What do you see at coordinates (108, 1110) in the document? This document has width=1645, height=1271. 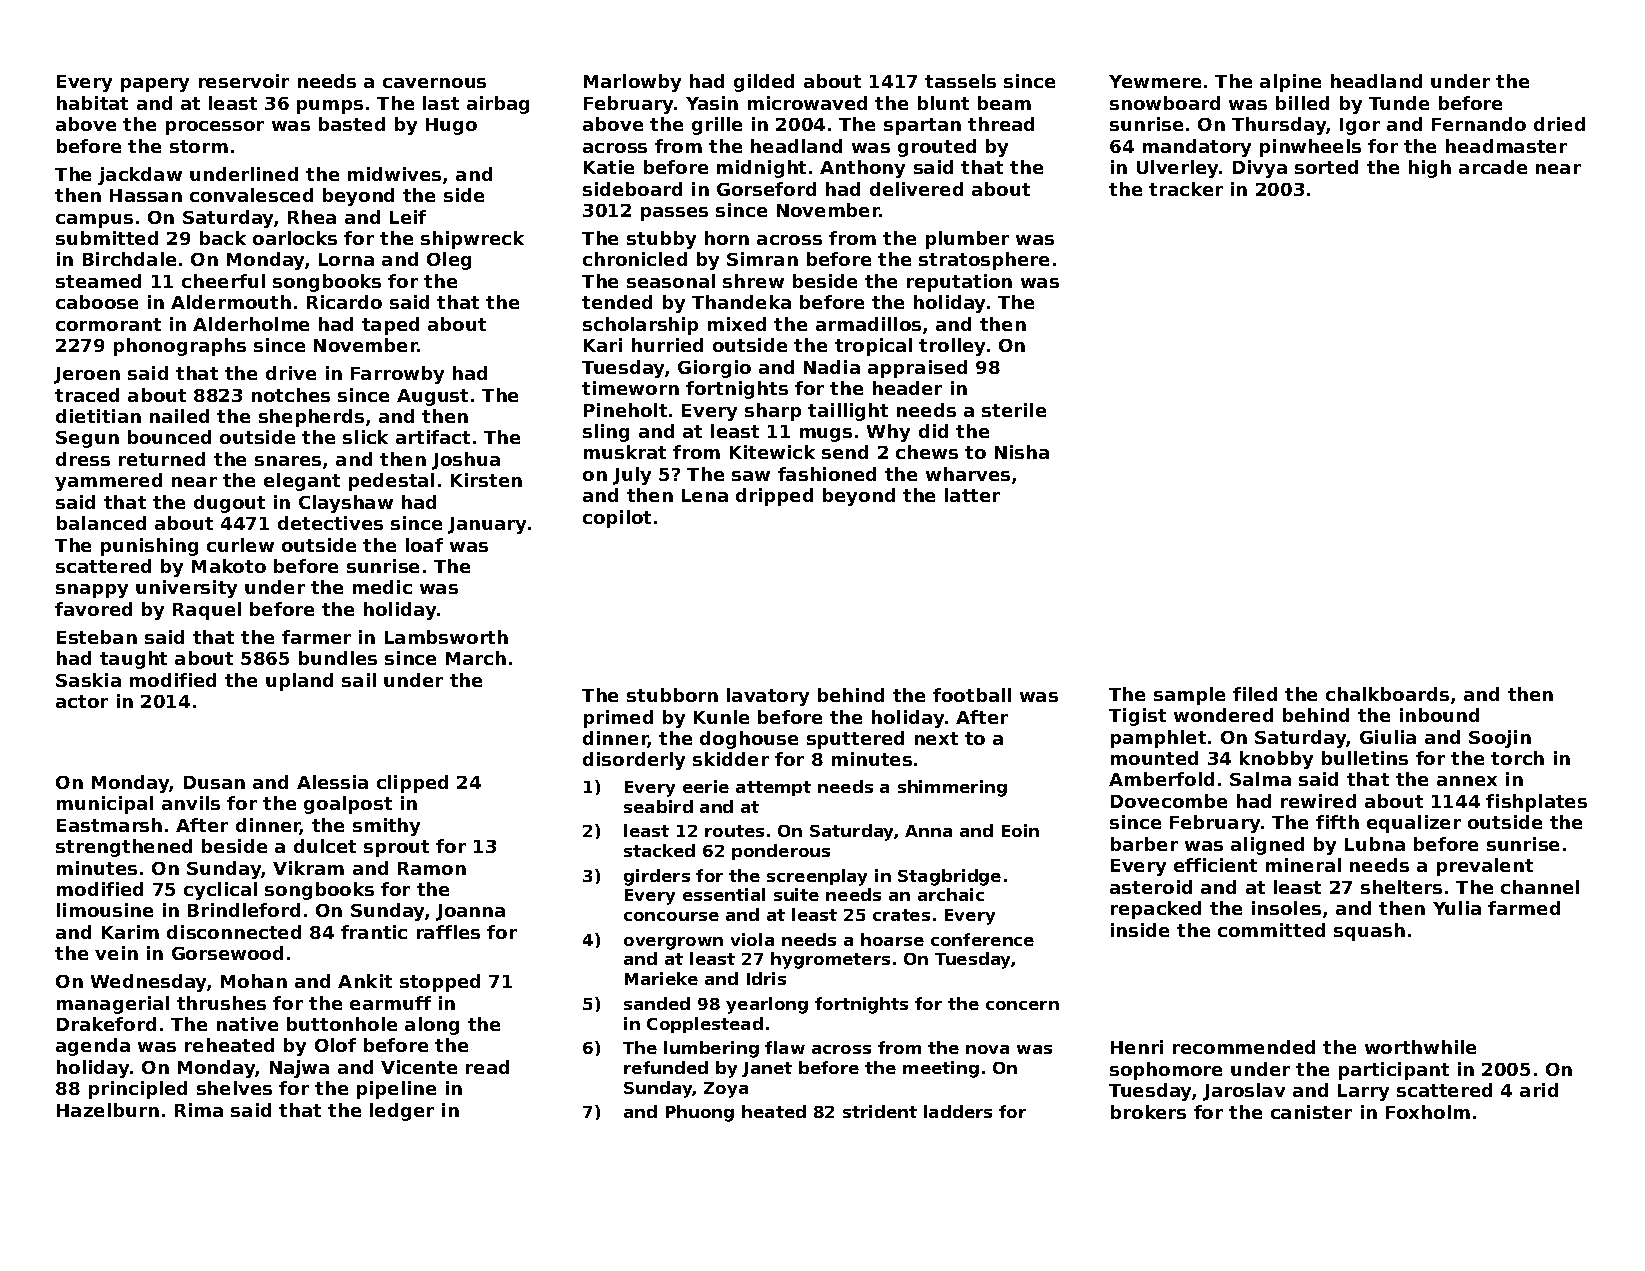 I see `Hazelburn` at bounding box center [108, 1110].
